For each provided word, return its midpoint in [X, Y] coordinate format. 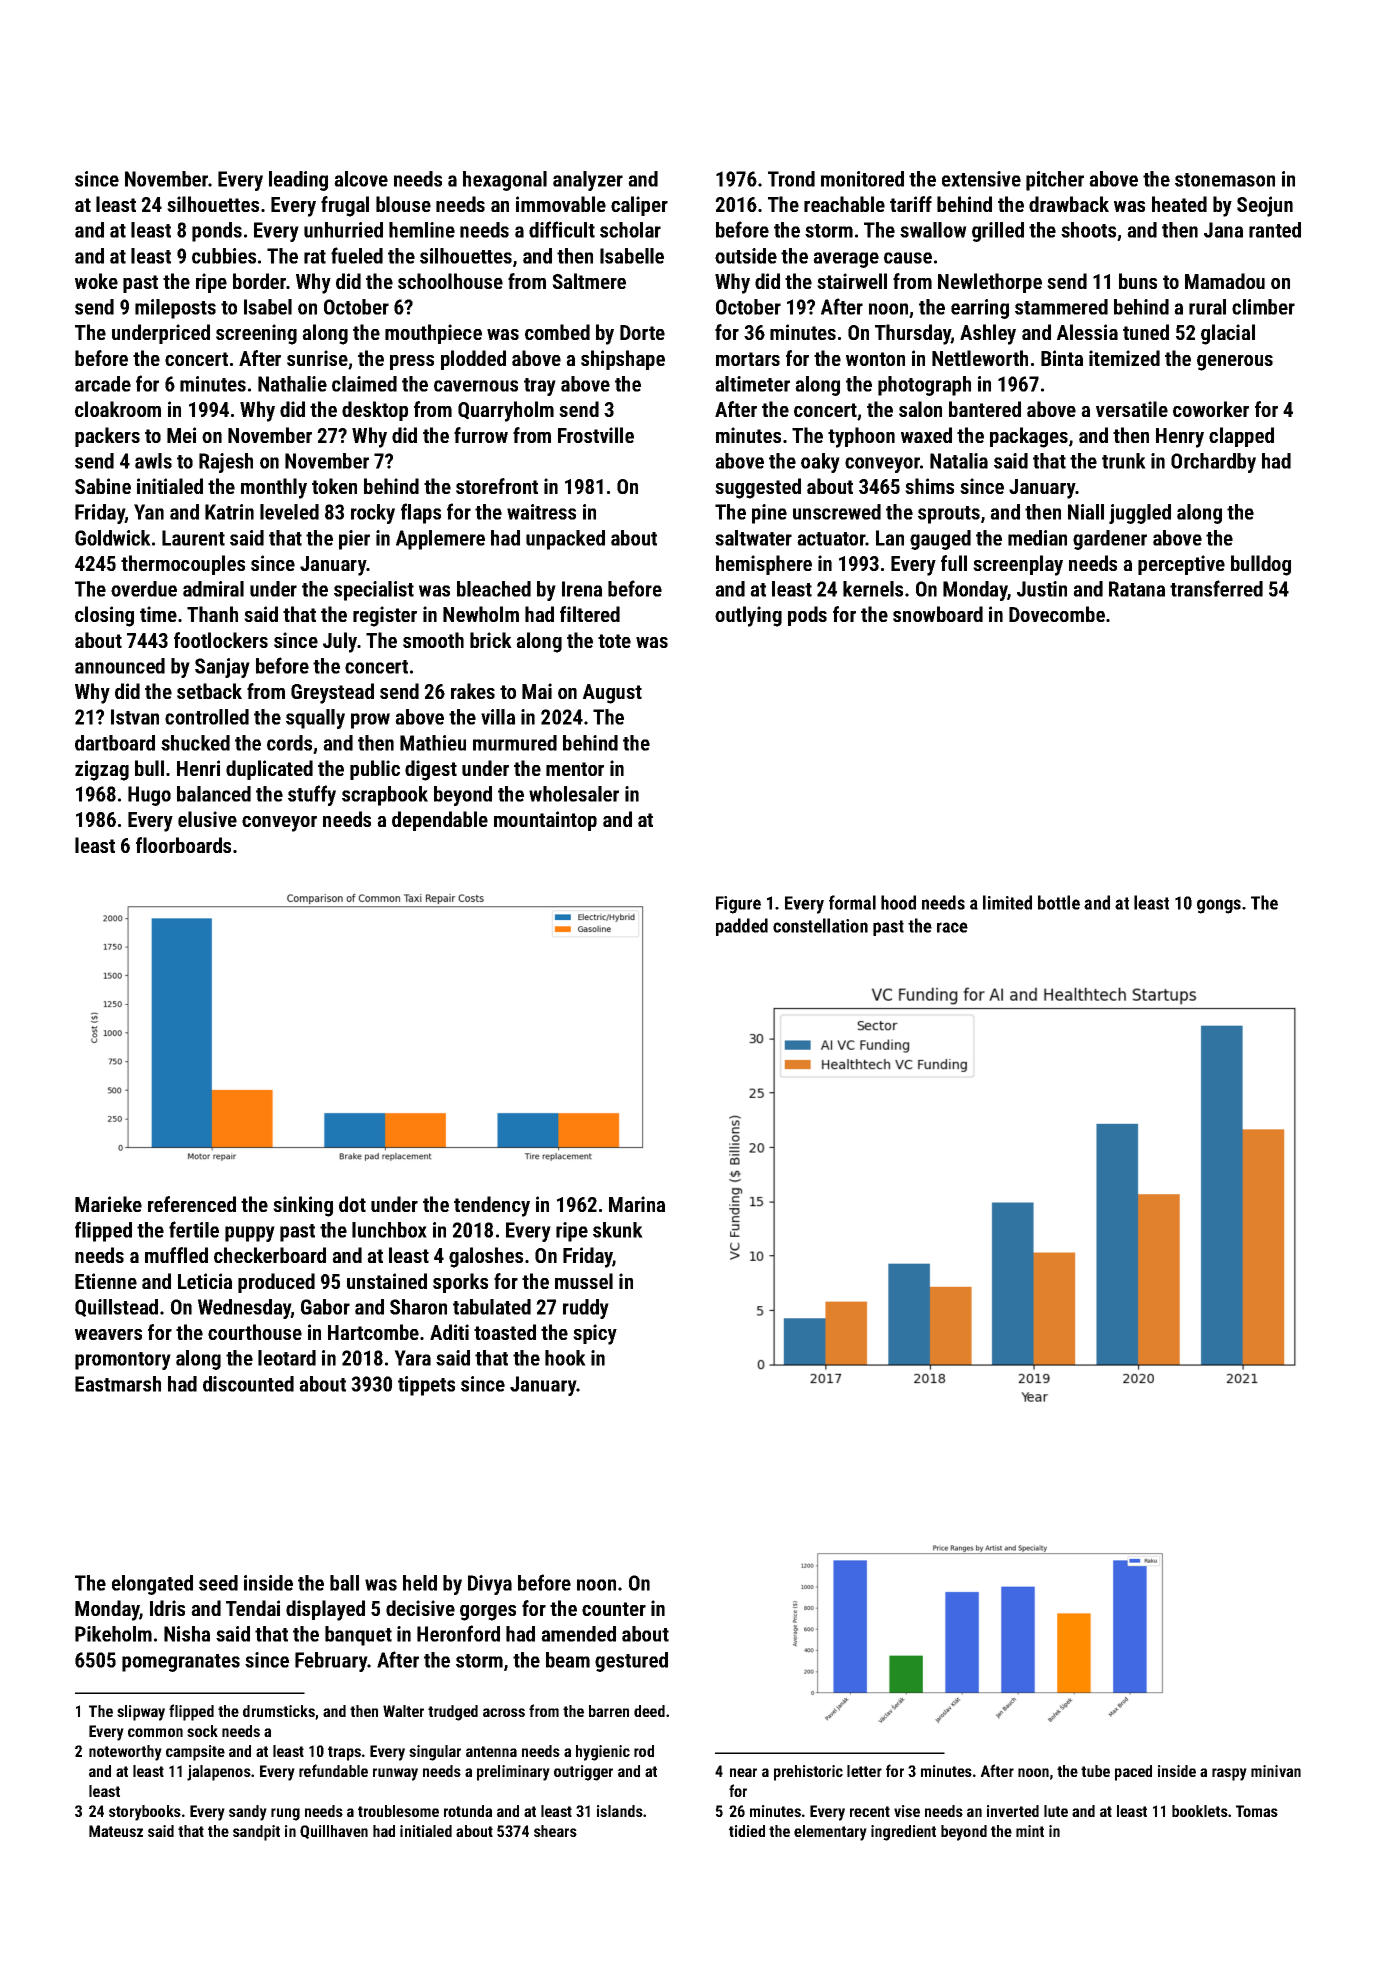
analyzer [588, 181]
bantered [985, 409]
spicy [595, 1334]
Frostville [596, 435]
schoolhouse [450, 281]
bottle [1059, 902]
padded [742, 927]
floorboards [183, 845]
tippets [426, 1386]
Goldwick [113, 538]
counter [614, 1609]
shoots [1088, 230]
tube [1095, 1771]
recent [870, 1811]
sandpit [256, 1833]
